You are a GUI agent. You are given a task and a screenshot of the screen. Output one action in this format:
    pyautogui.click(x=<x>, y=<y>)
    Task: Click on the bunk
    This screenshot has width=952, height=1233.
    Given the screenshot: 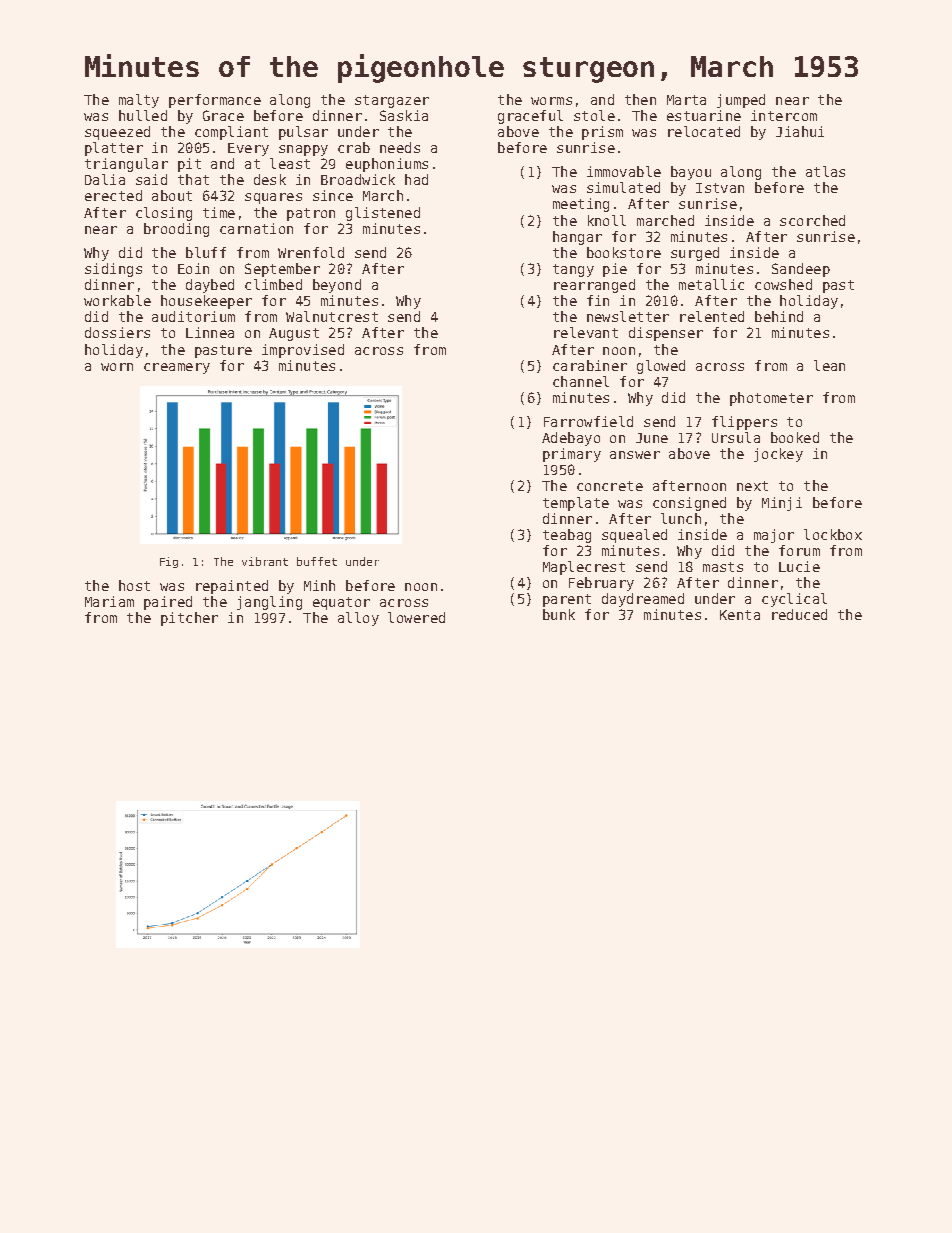 What is the action you would take?
    pyautogui.click(x=559, y=614)
